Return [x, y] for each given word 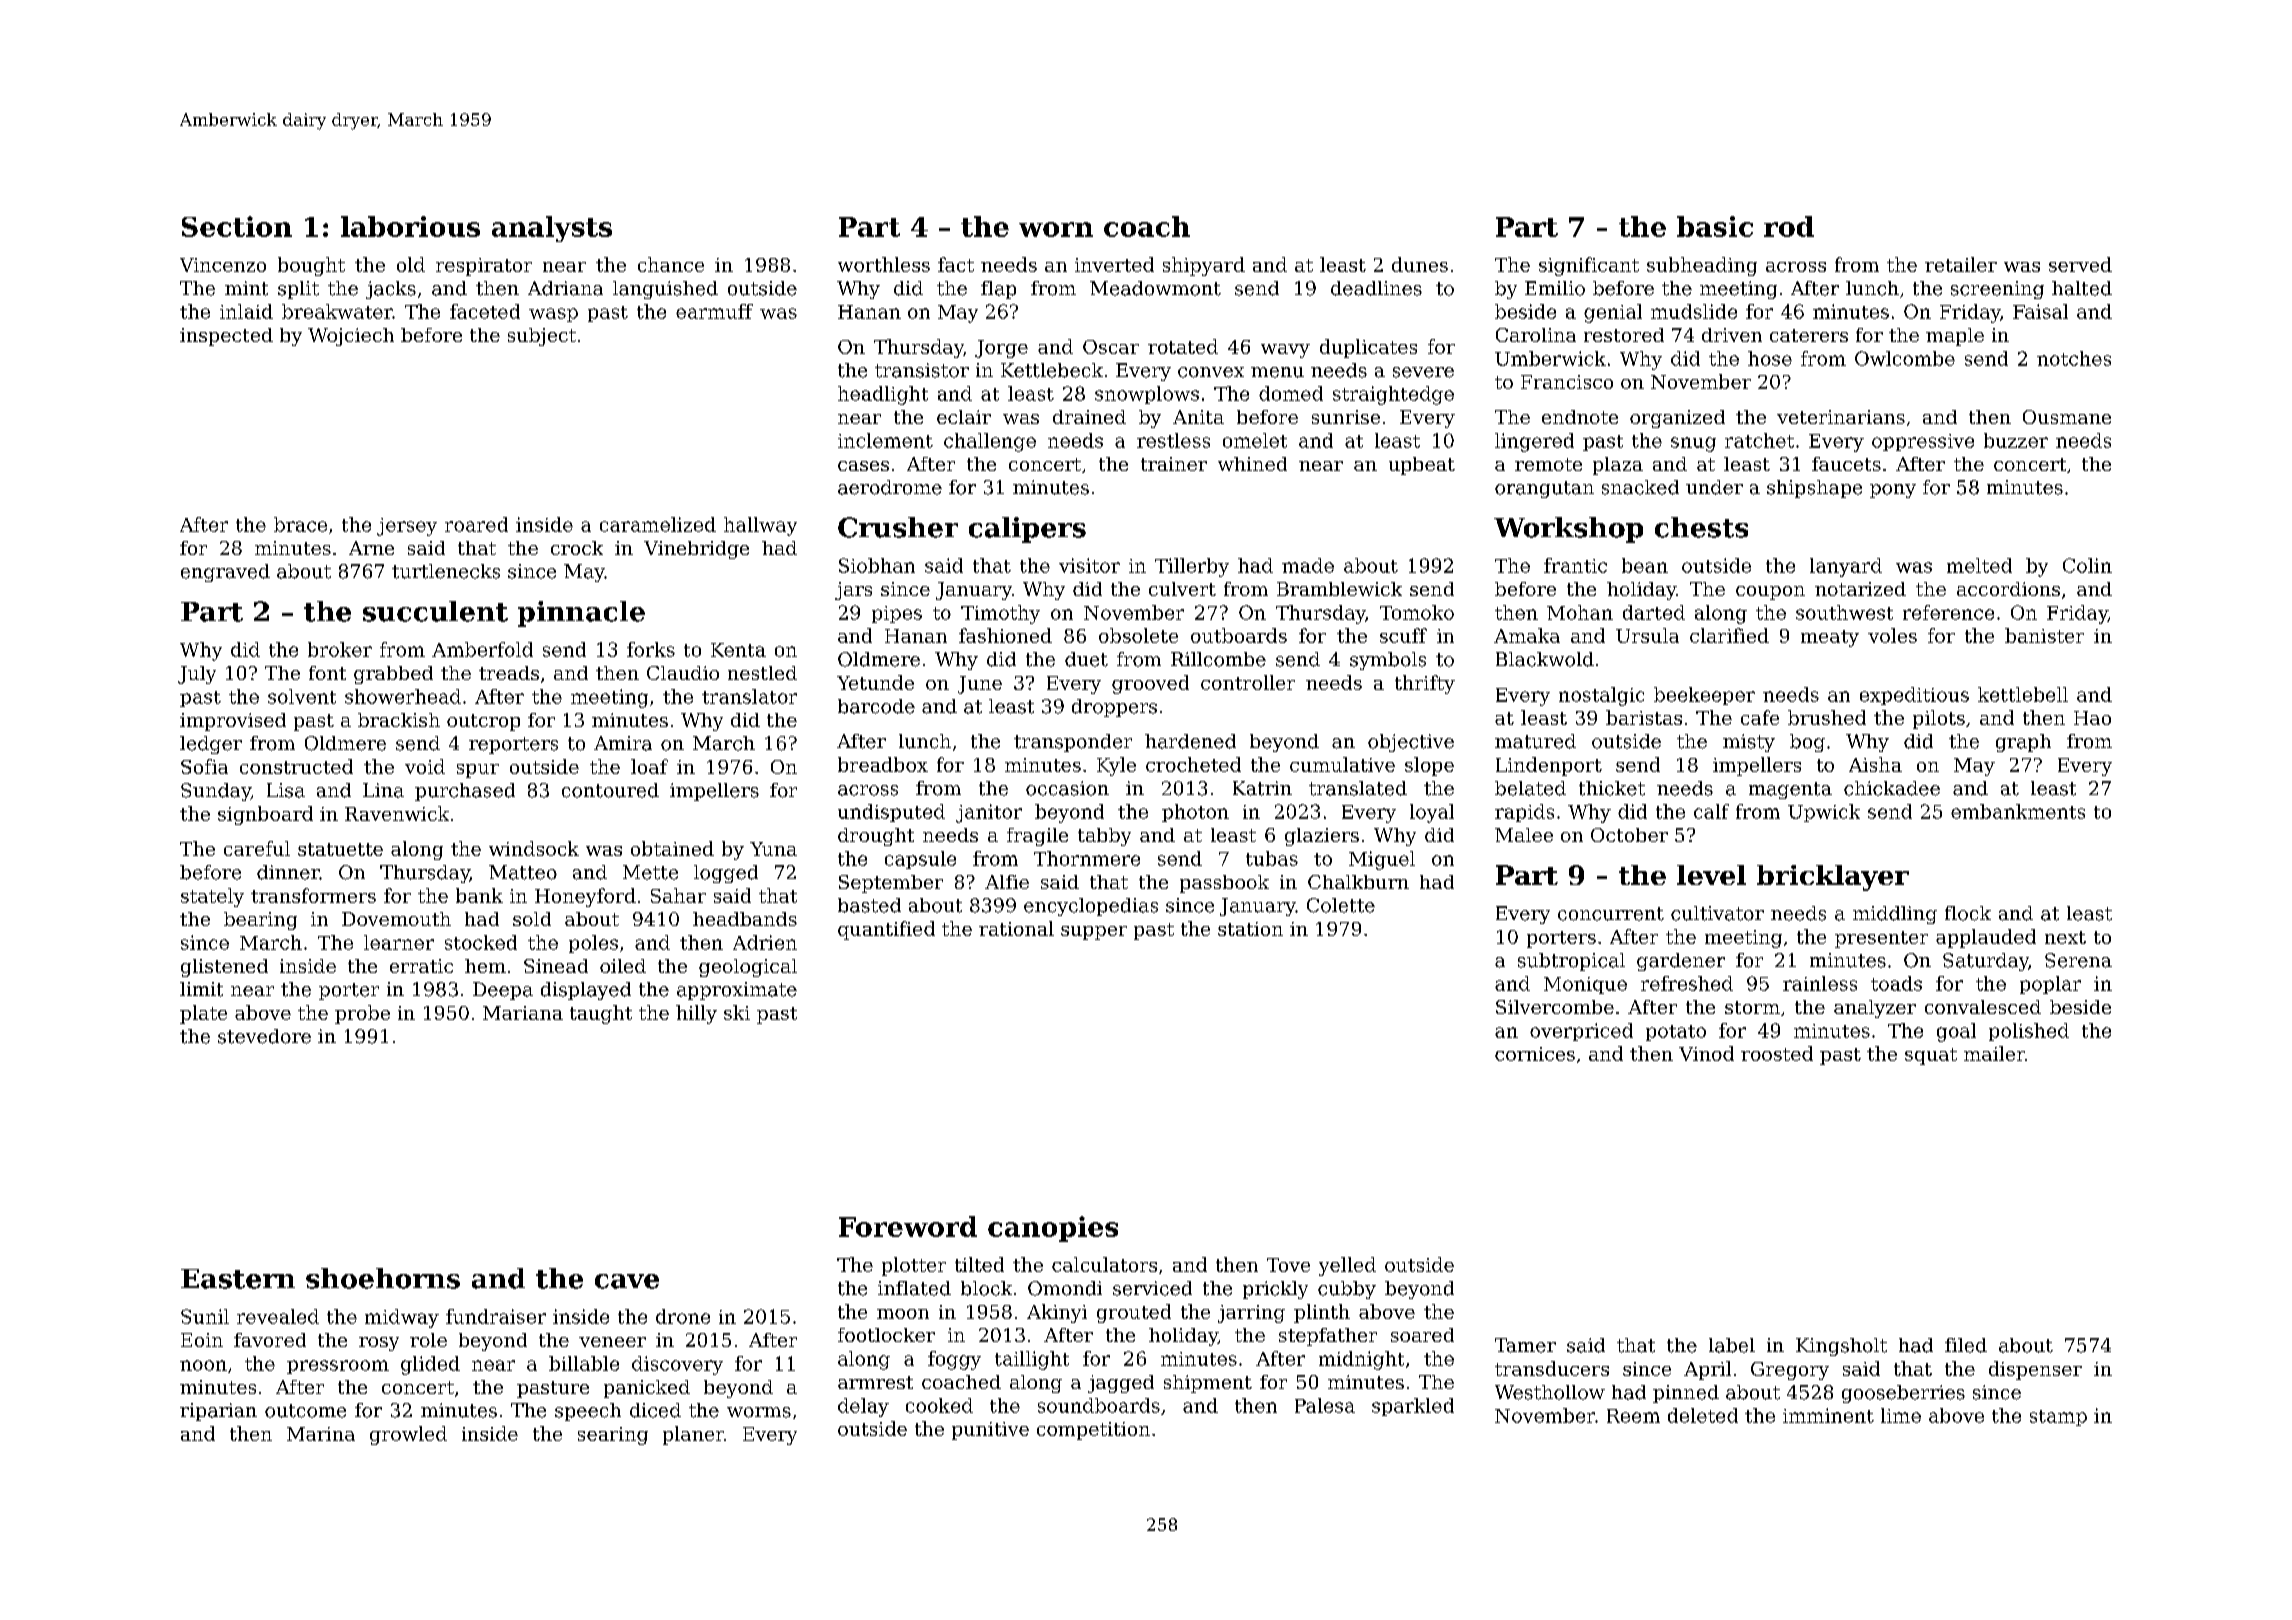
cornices [1535, 1054]
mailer [1994, 1053]
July [197, 675]
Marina [321, 1434]
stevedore [264, 1036]
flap [998, 290]
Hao [2092, 718]
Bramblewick [1339, 589]
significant [1589, 266]
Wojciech [351, 337]
